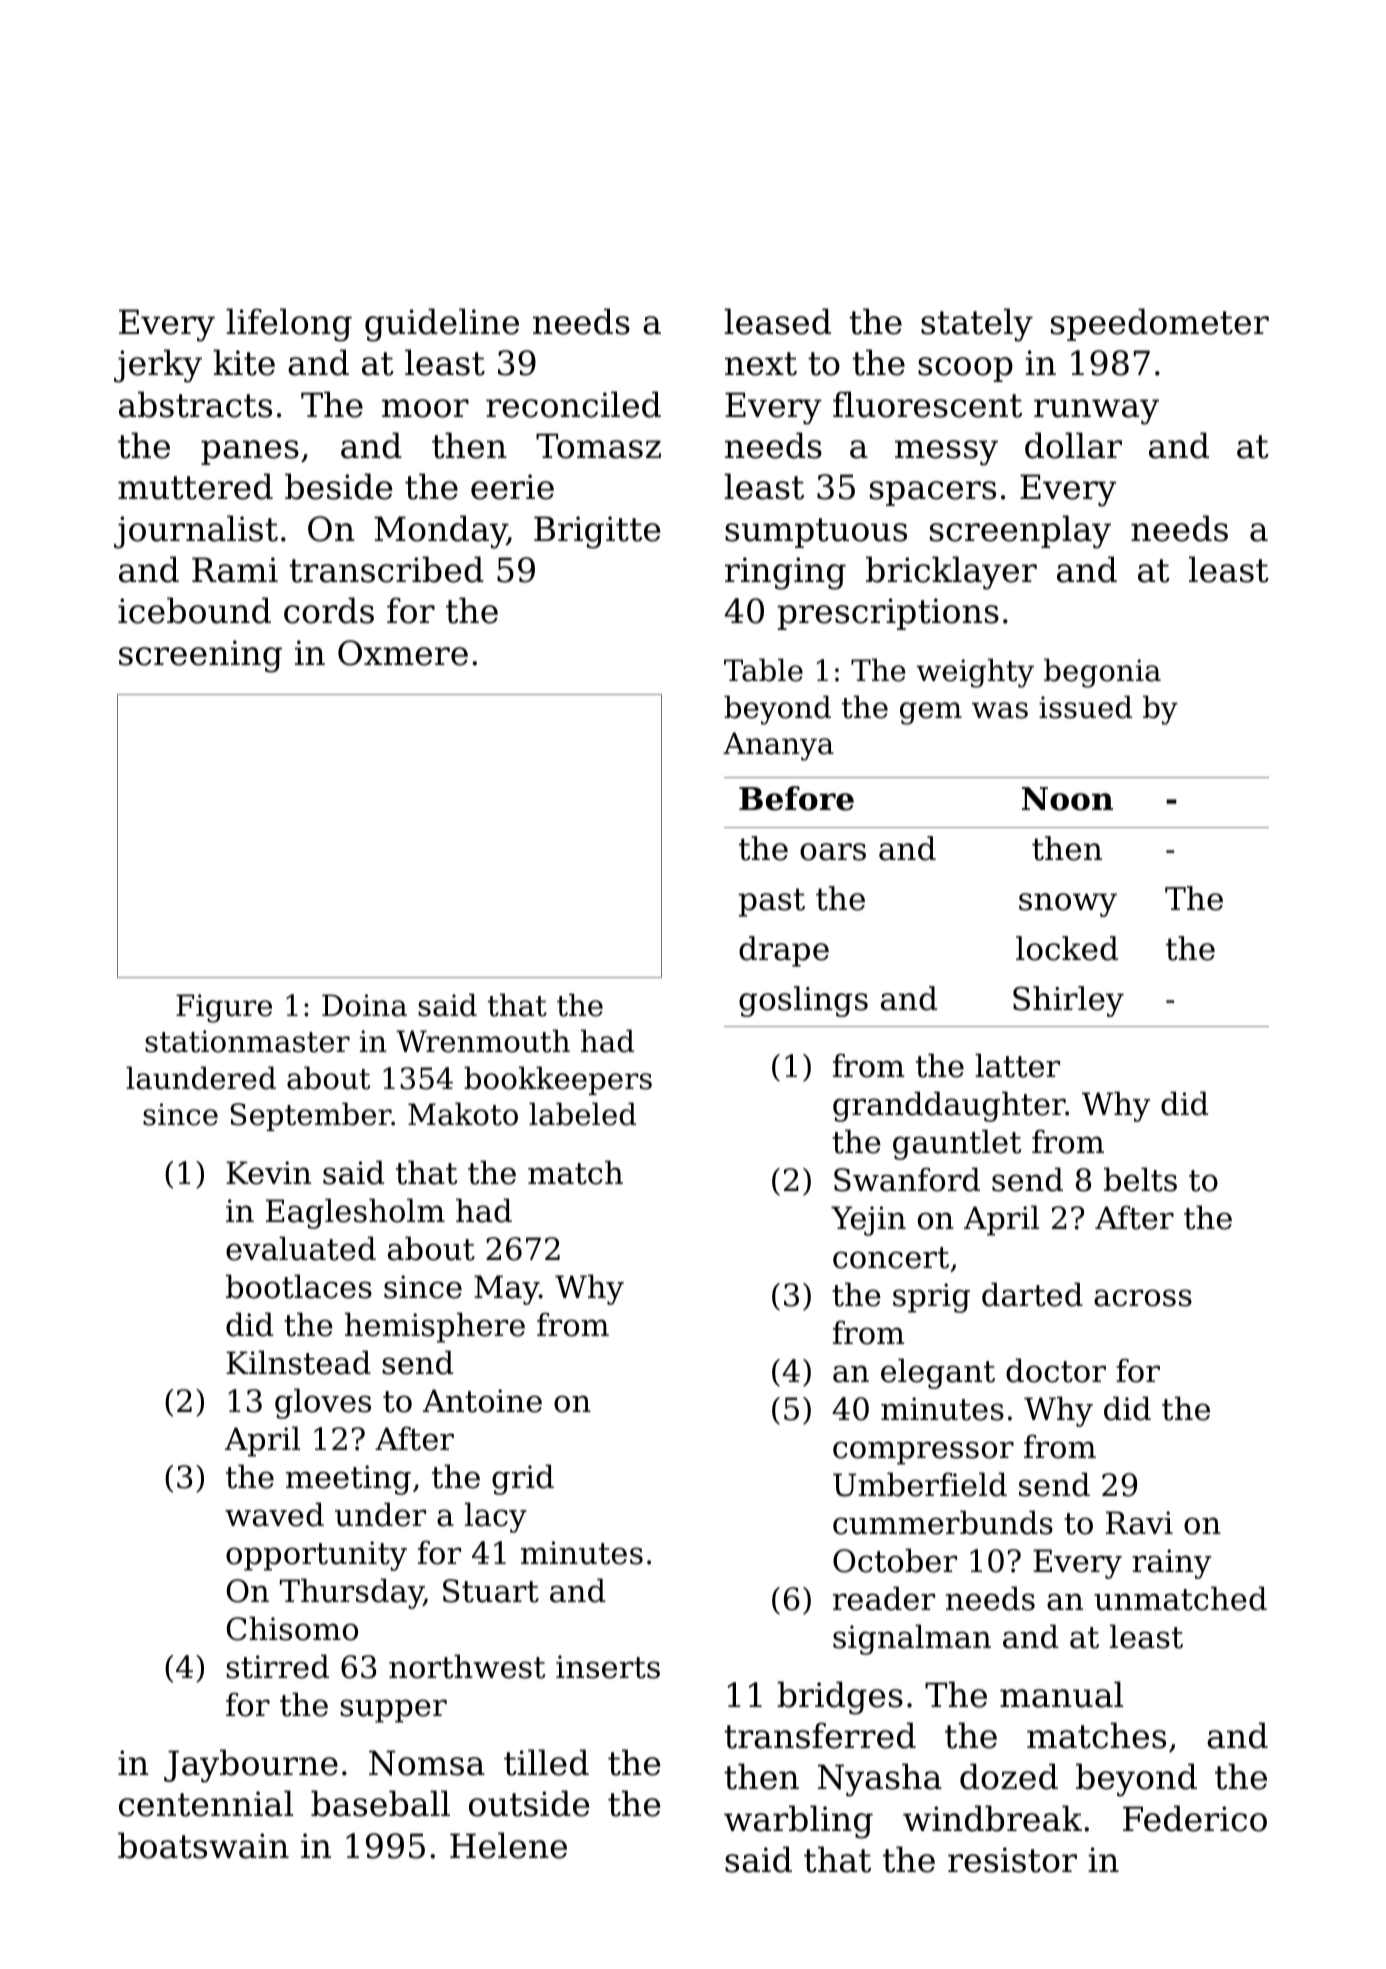  Describe the element at coordinates (203, 1845) in the page. I see `boatswain` at that location.
